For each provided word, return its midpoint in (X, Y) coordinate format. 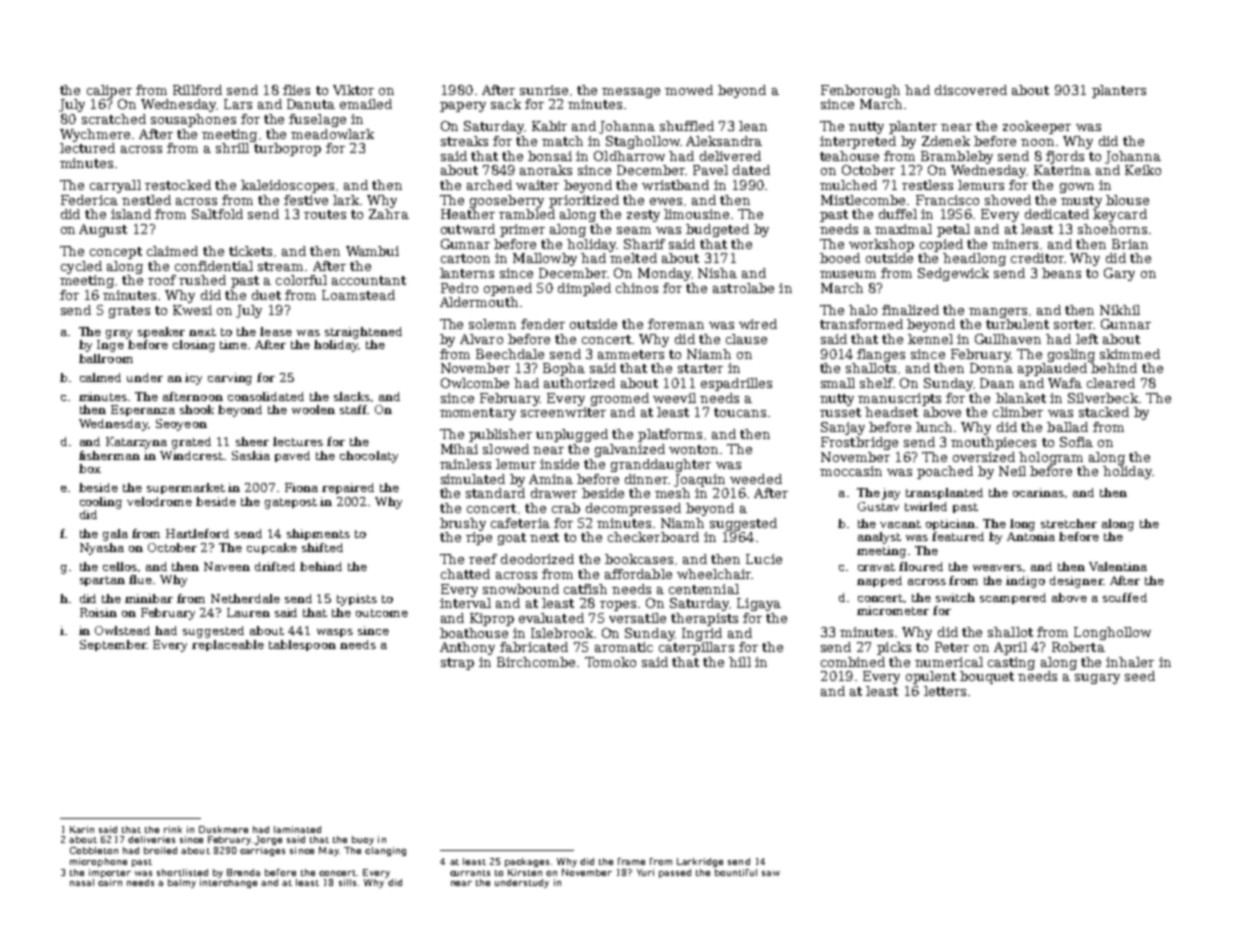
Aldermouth (479, 302)
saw (771, 873)
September (113, 645)
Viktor (353, 90)
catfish (585, 589)
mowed (689, 90)
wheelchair (714, 574)
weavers (997, 568)
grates (129, 312)
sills (347, 882)
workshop (881, 245)
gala (115, 535)
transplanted (944, 493)
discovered (971, 90)
